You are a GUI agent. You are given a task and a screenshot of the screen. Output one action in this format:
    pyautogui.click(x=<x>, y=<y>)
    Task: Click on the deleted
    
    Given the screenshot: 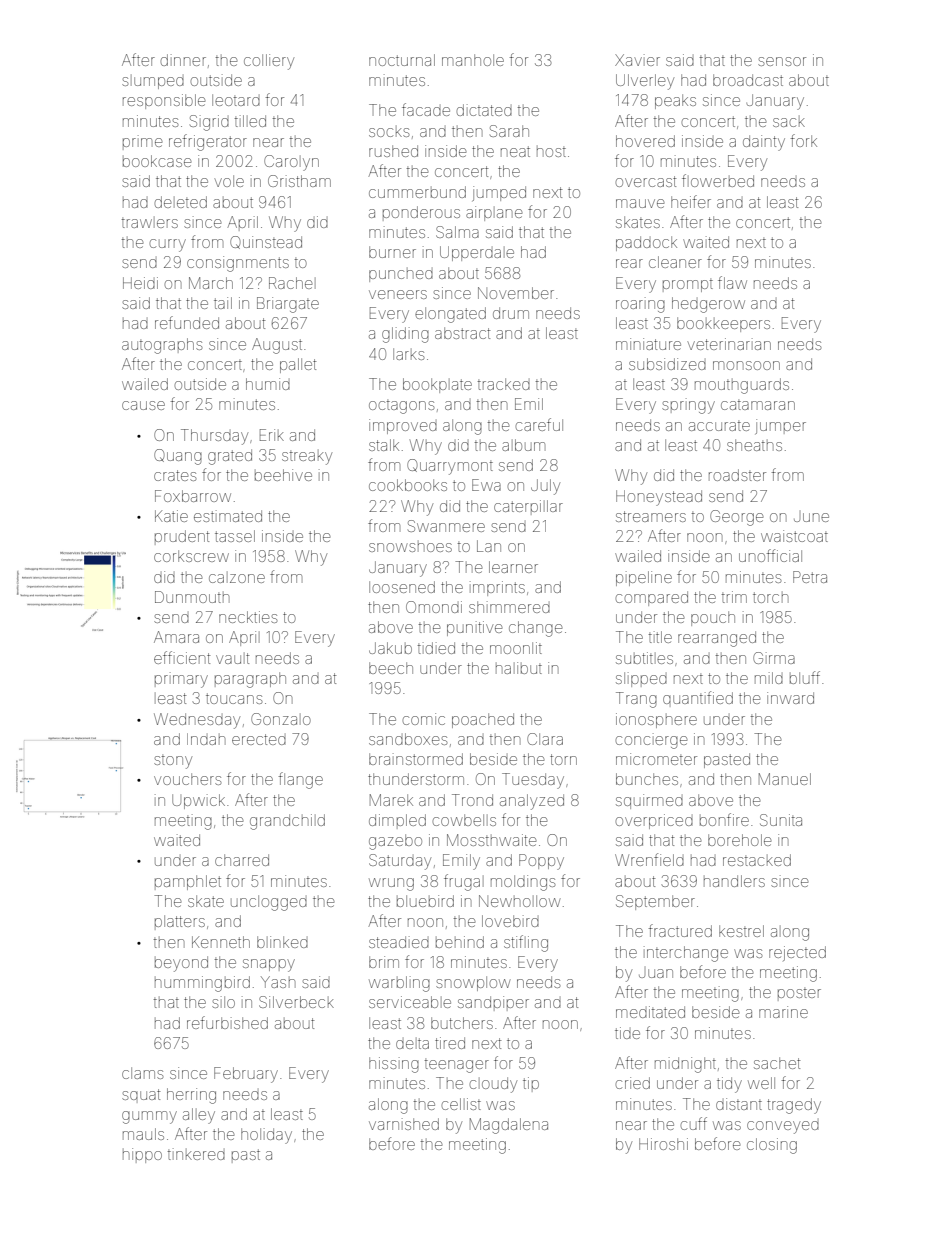 What is the action you would take?
    pyautogui.click(x=180, y=202)
